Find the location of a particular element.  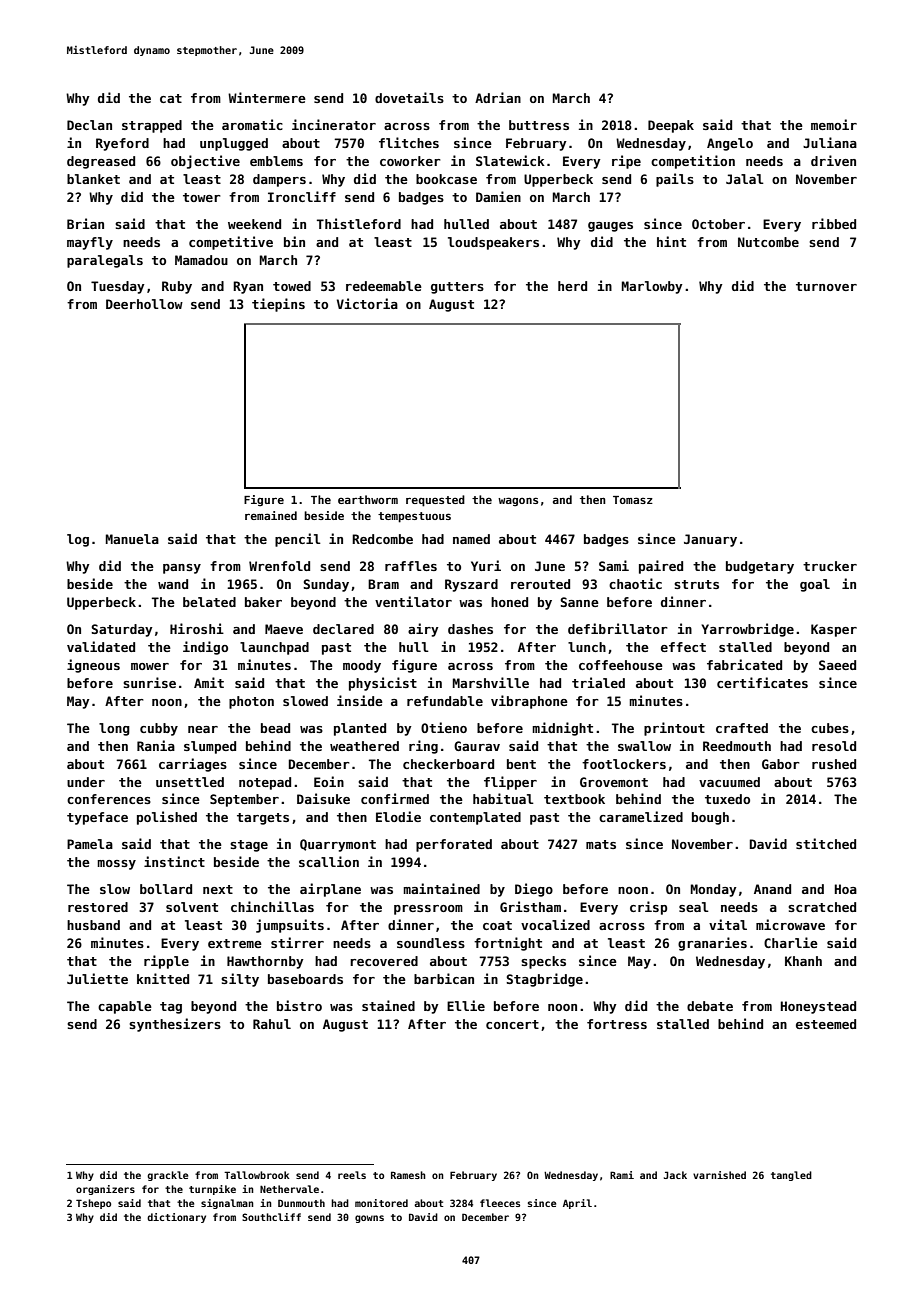

igneous is located at coordinates (93, 666).
